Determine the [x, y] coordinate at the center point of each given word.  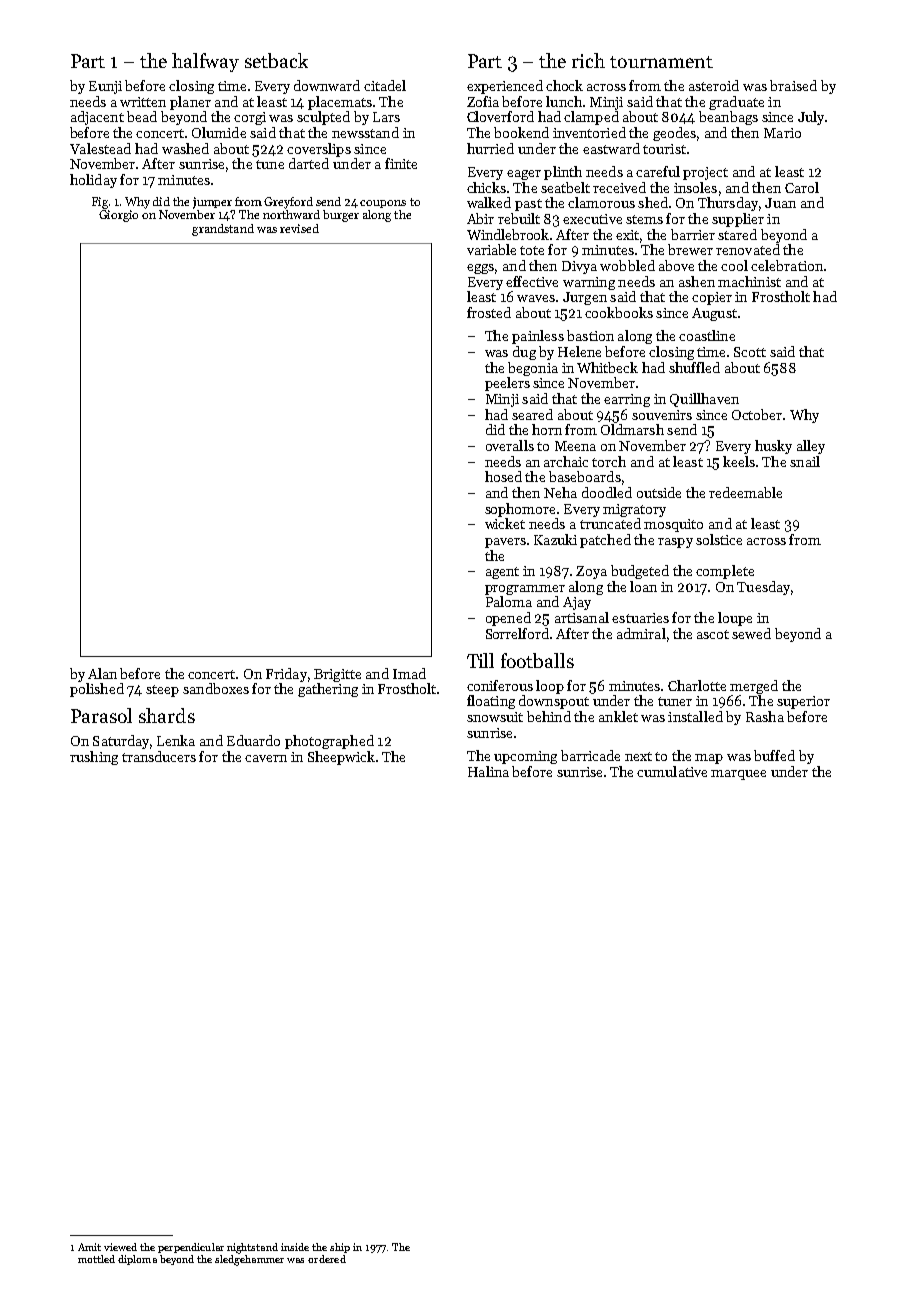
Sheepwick [341, 758]
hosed [503, 476]
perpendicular [191, 1248]
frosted [489, 312]
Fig [100, 203]
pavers [505, 543]
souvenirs [662, 415]
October [757, 414]
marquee [738, 775]
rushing [94, 758]
